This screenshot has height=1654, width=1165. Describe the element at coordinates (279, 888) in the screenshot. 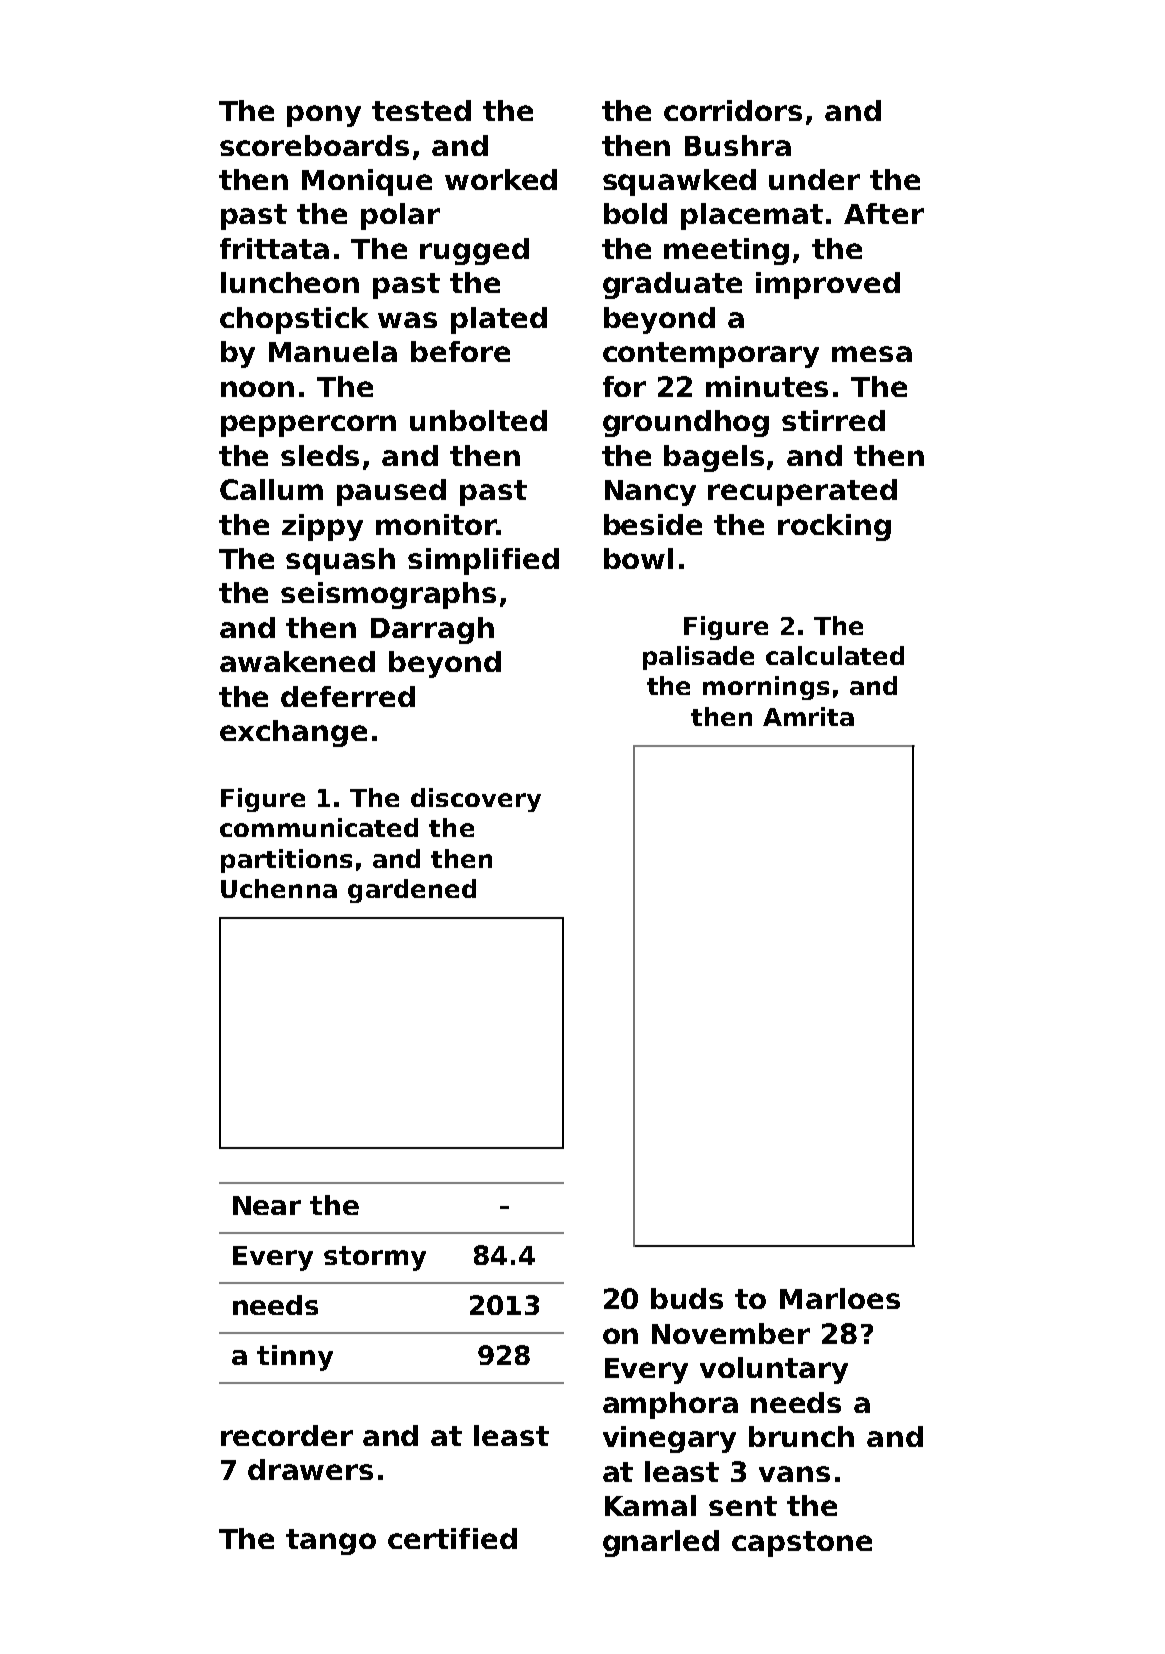

I see `Uchenna` at that location.
